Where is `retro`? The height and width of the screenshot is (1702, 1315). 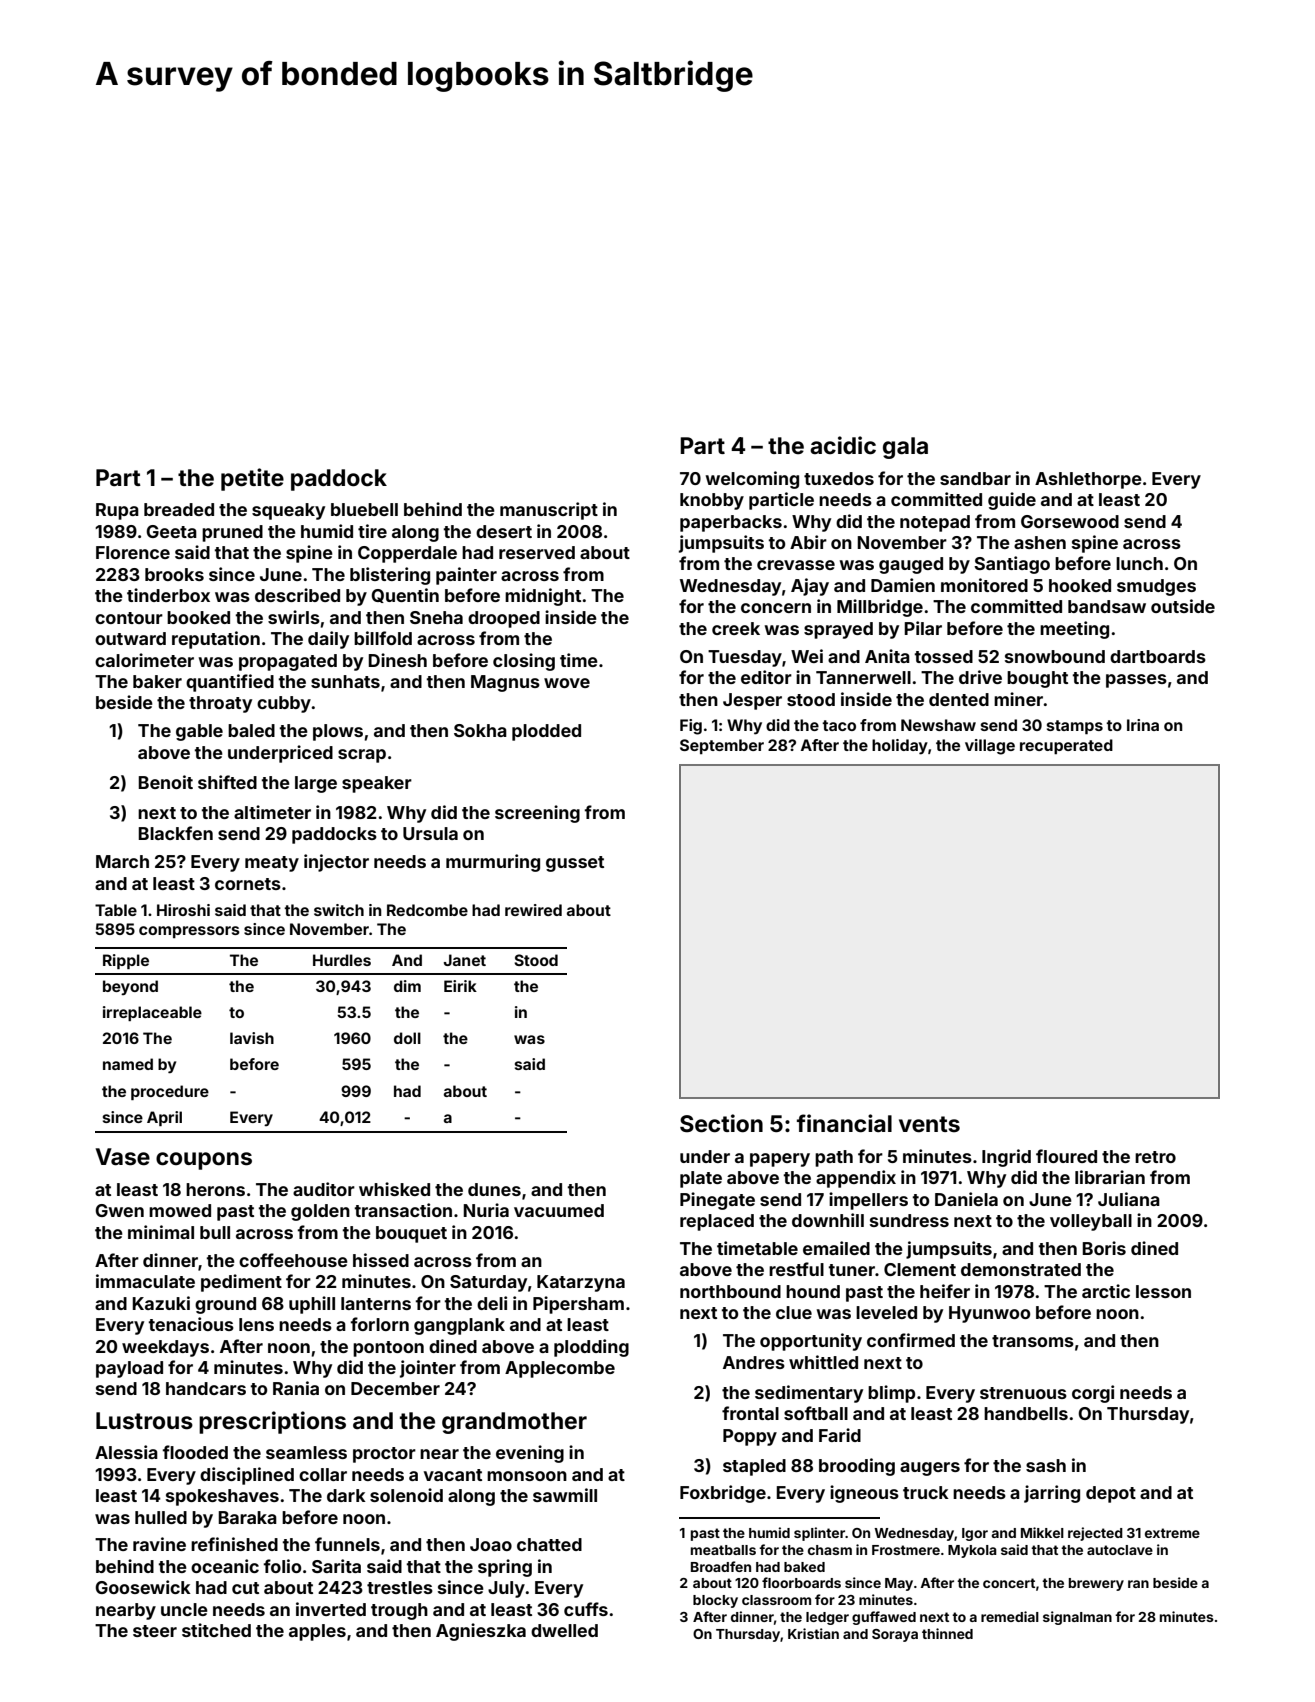 retro is located at coordinates (1155, 1157).
